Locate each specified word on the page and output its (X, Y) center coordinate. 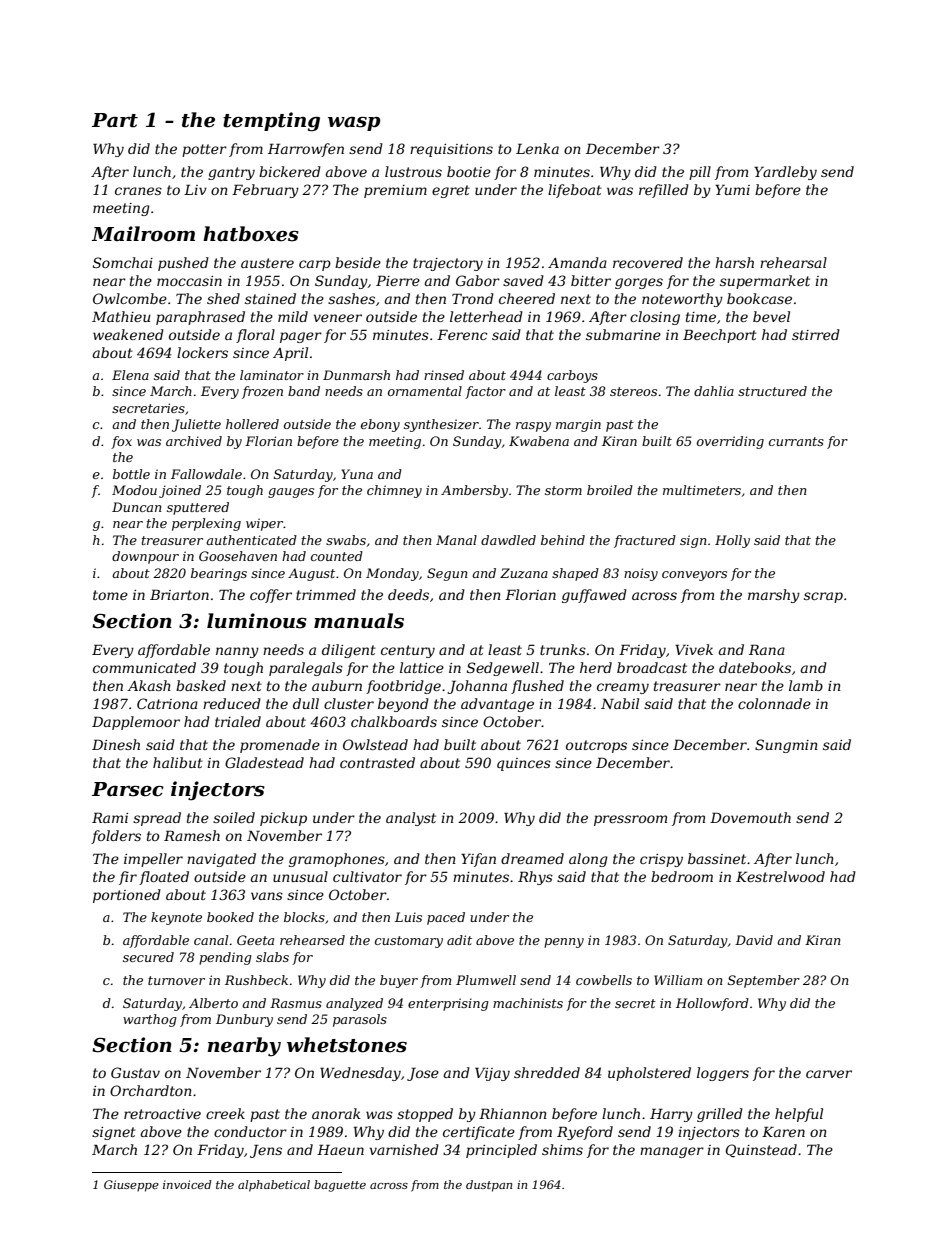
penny (564, 943)
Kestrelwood (780, 876)
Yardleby (785, 173)
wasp (354, 124)
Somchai (123, 262)
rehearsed (312, 940)
